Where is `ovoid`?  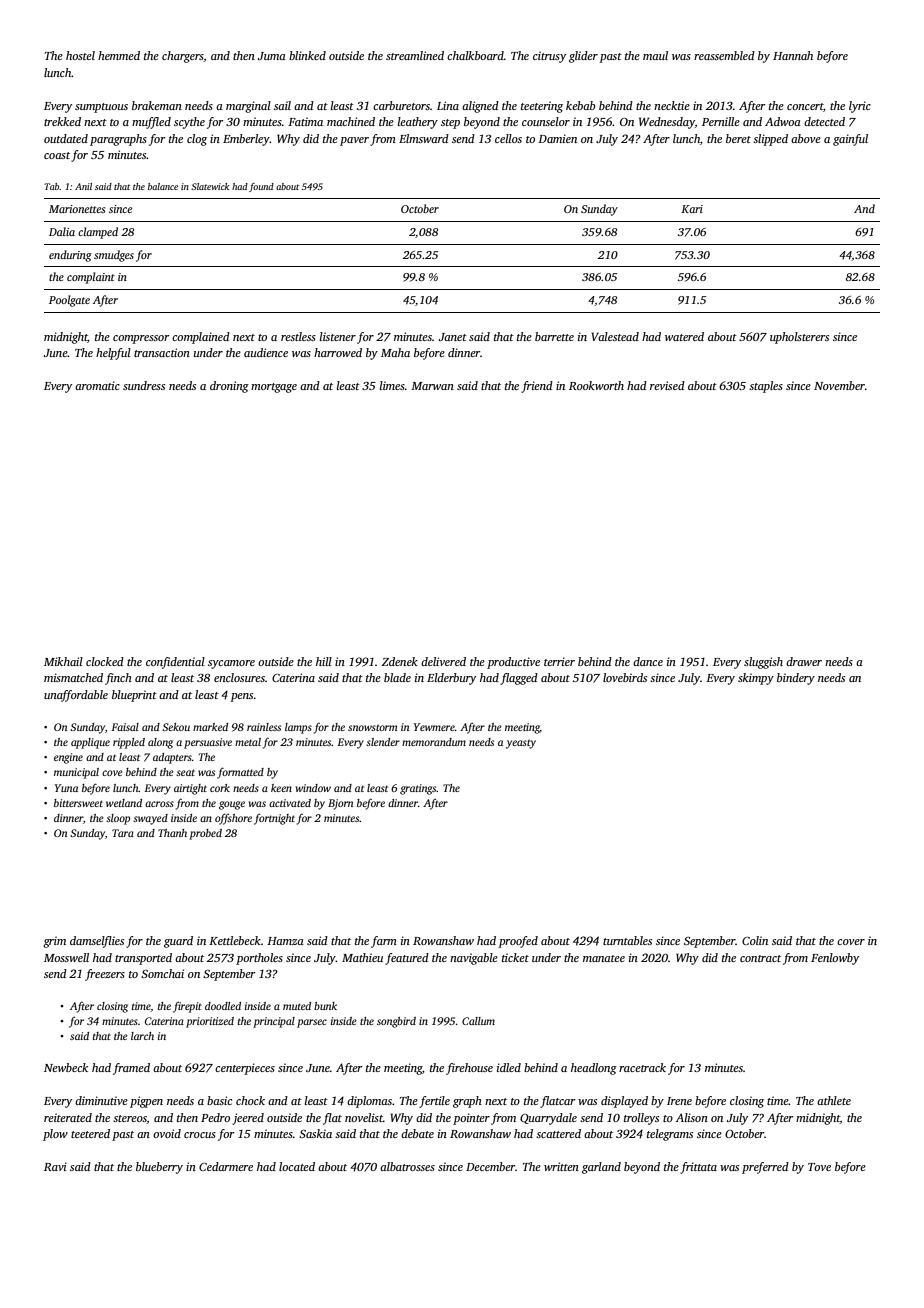
ovoid is located at coordinates (167, 1133).
